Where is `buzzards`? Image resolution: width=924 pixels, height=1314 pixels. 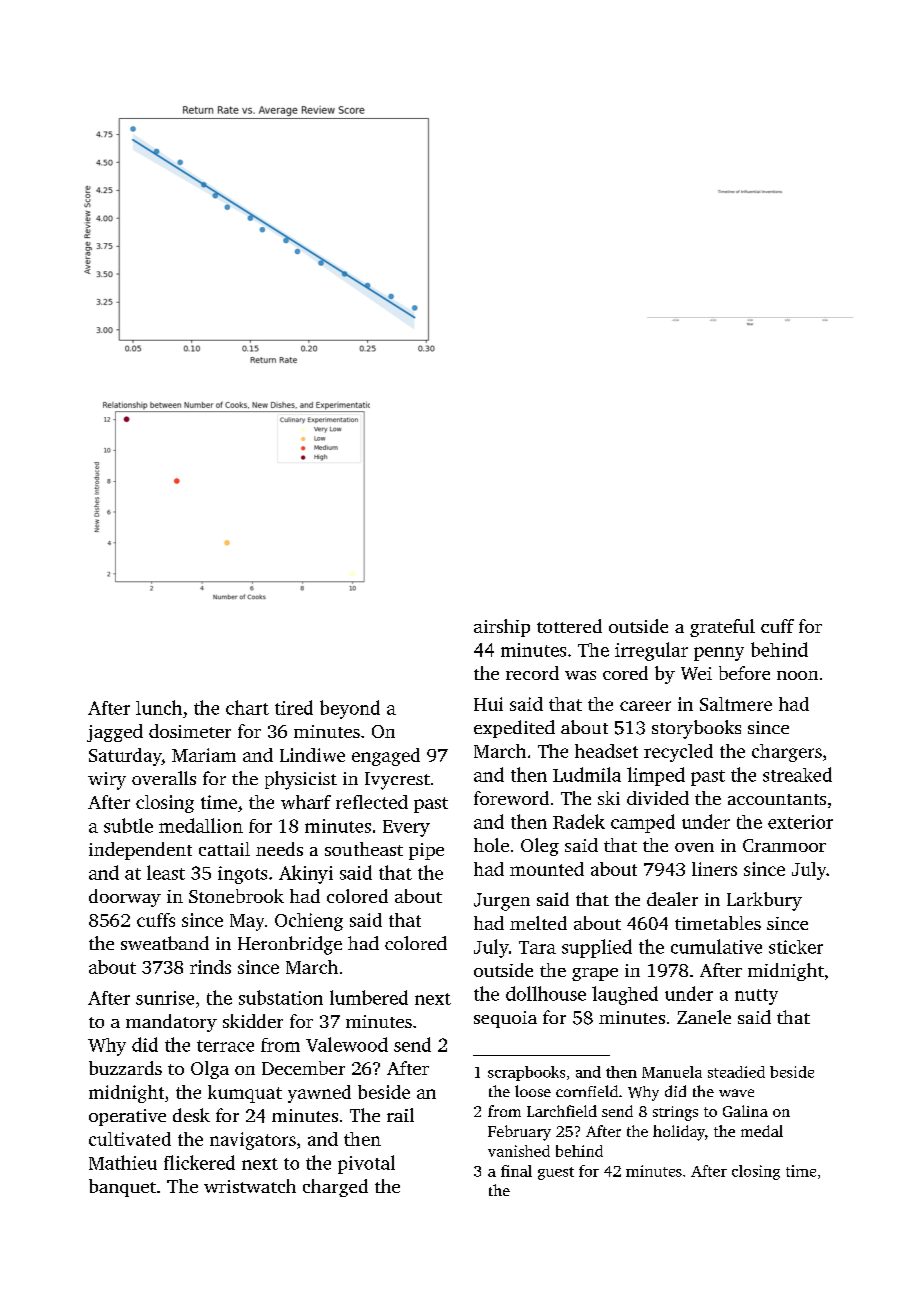
buzzards is located at coordinates (125, 1068).
